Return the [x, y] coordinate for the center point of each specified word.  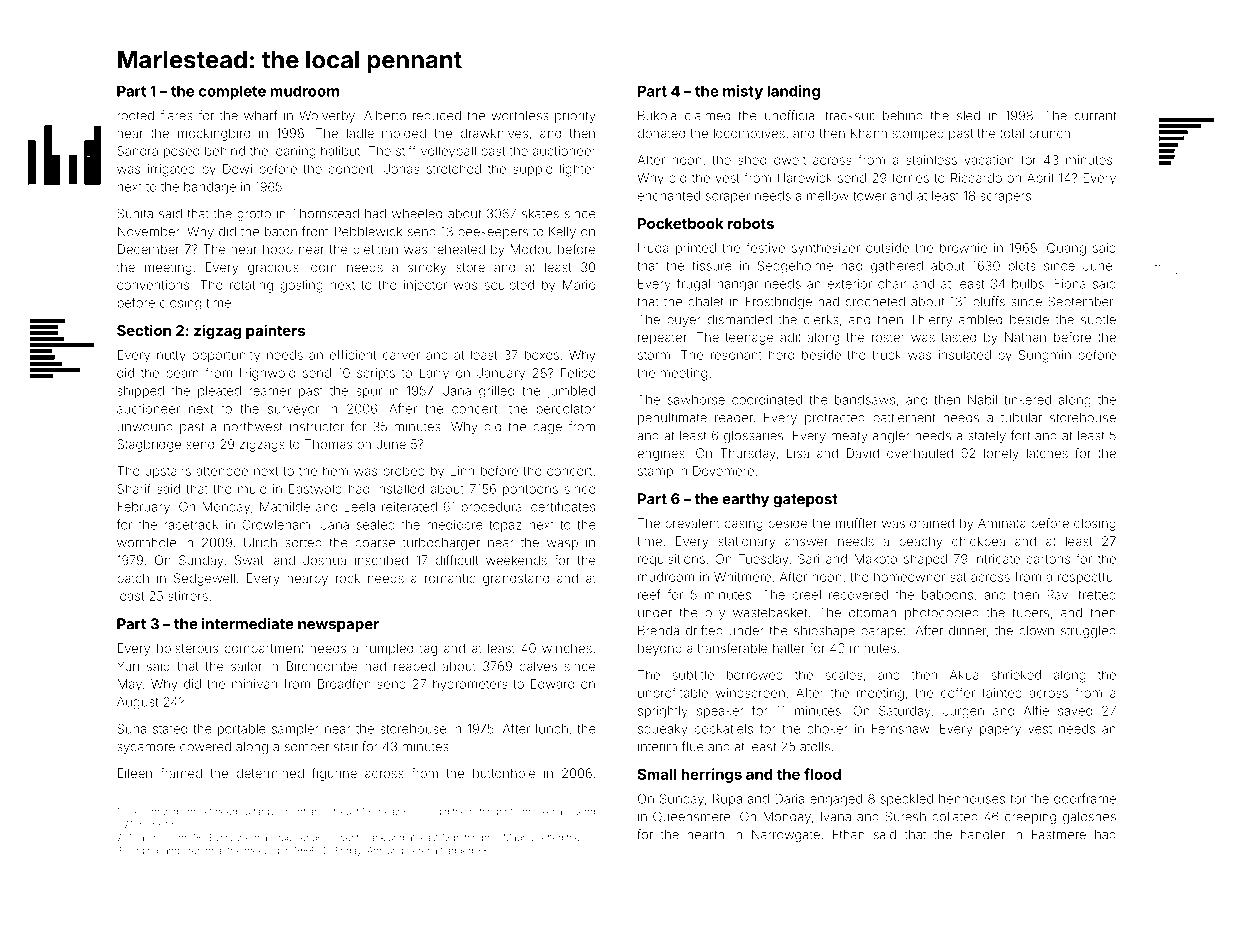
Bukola [657, 115]
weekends [516, 560]
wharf [261, 115]
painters [275, 331]
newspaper [338, 627]
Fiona [1070, 284]
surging [142, 852]
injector [425, 286]
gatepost [805, 501]
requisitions [671, 560]
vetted [550, 837]
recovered [858, 595]
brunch [1049, 133]
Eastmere [1059, 834]
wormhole [146, 543]
